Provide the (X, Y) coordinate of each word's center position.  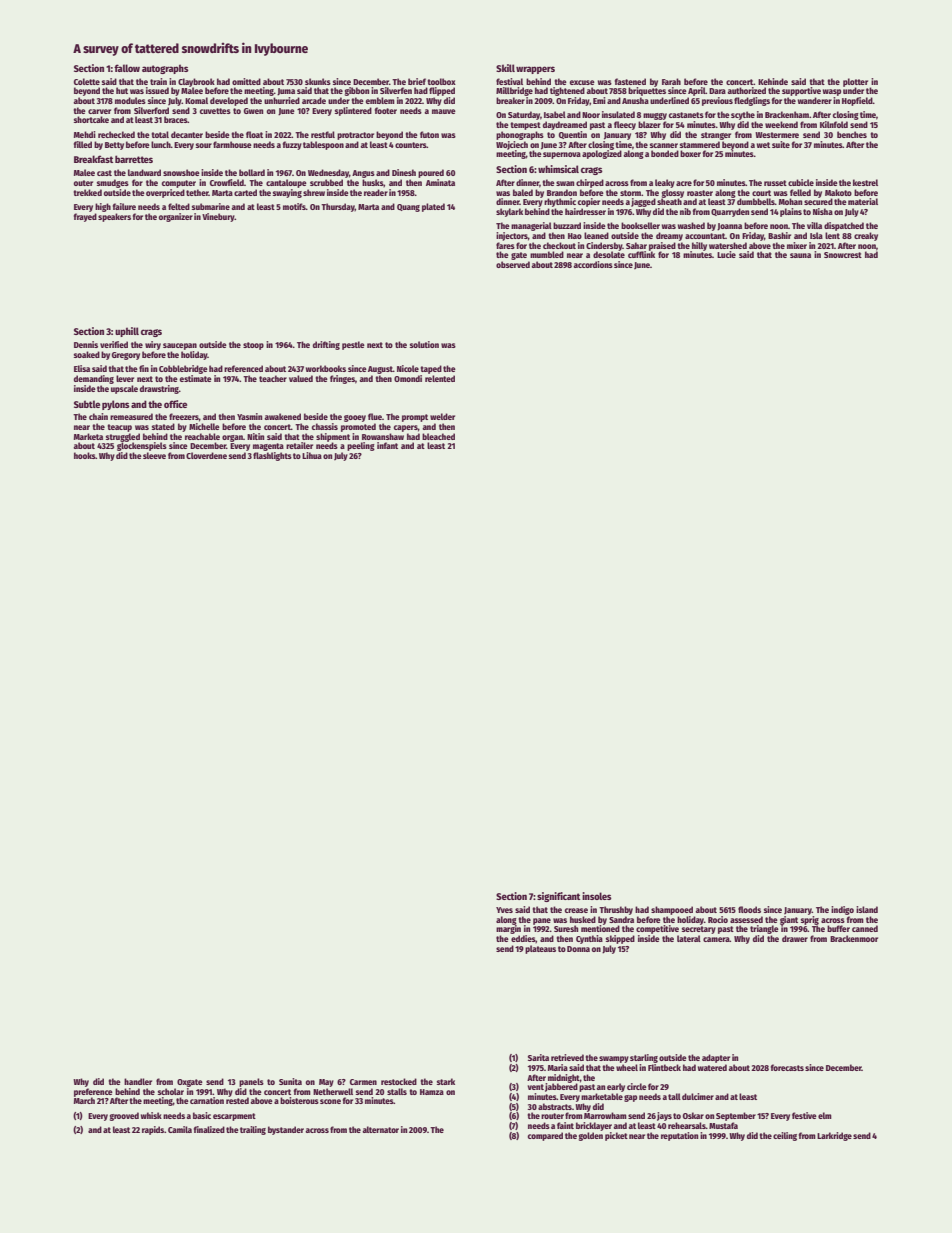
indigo (842, 910)
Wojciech (512, 145)
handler (138, 1081)
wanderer (815, 100)
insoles (597, 896)
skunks (318, 81)
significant (558, 897)
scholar (171, 1091)
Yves (504, 910)
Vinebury (218, 217)
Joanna (729, 227)
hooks (85, 455)
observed (513, 264)
